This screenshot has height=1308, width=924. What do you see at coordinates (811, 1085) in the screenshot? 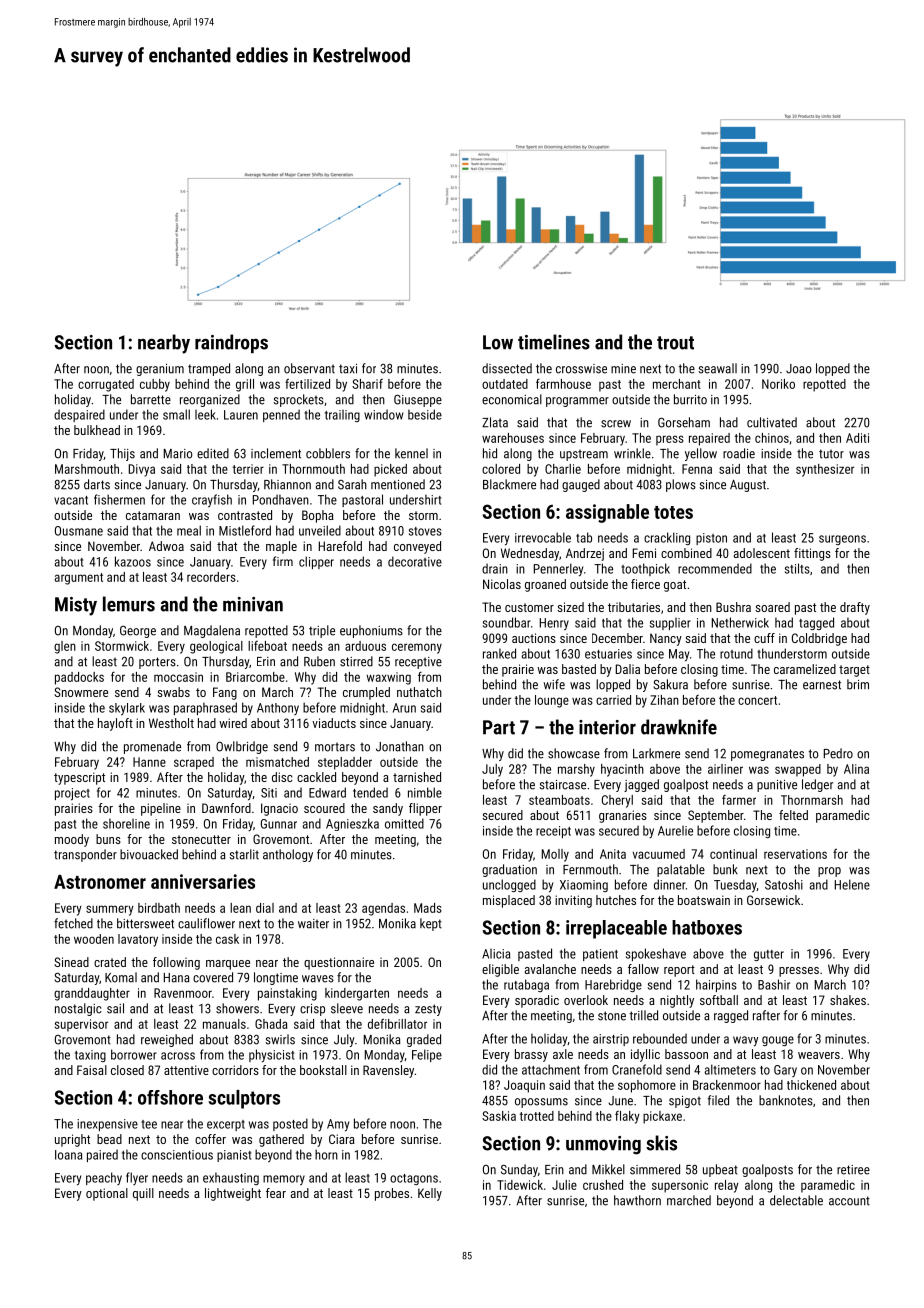
I see `thickened` at bounding box center [811, 1085].
